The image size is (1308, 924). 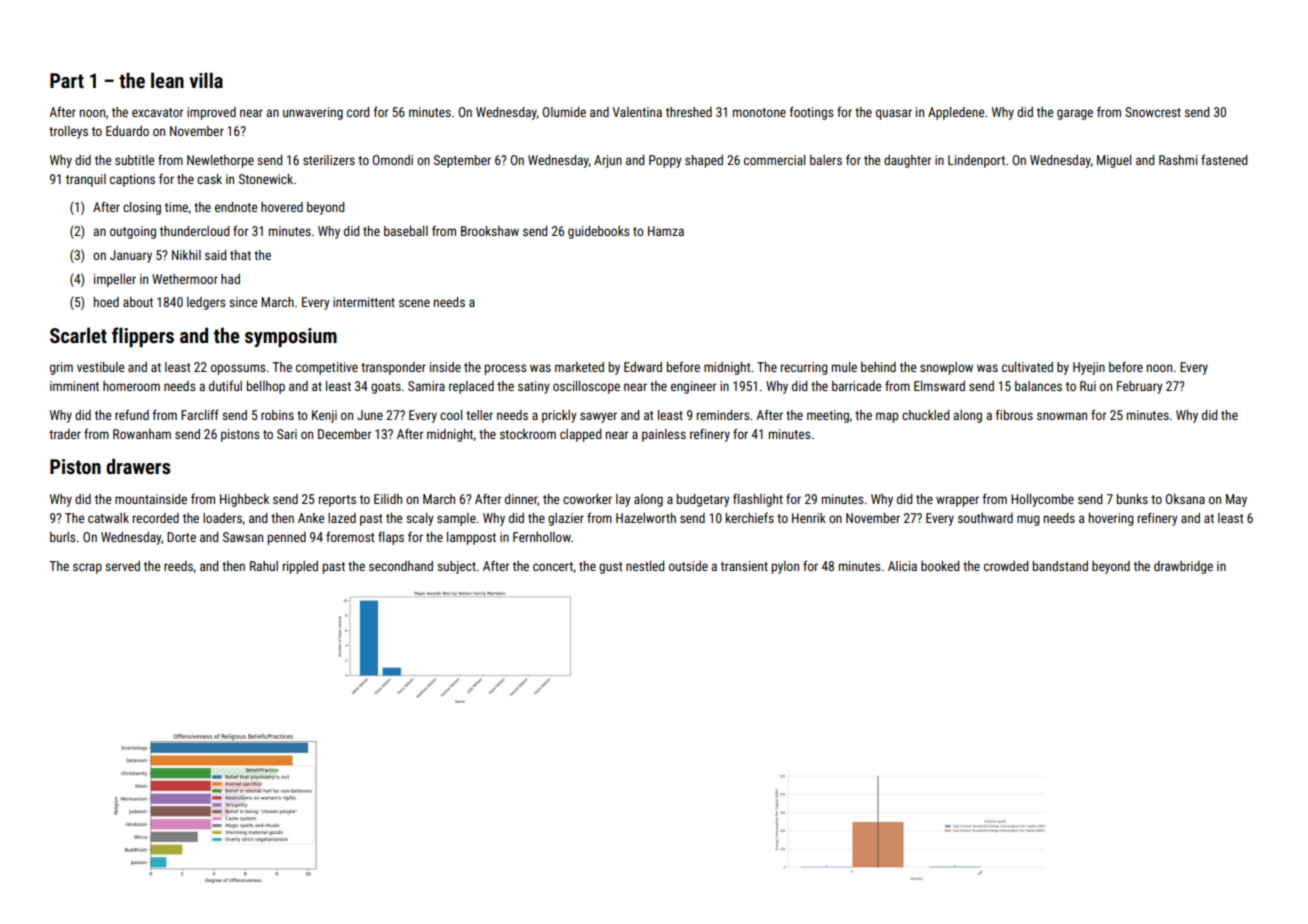 What do you see at coordinates (313, 113) in the screenshot?
I see `unwavering` at bounding box center [313, 113].
